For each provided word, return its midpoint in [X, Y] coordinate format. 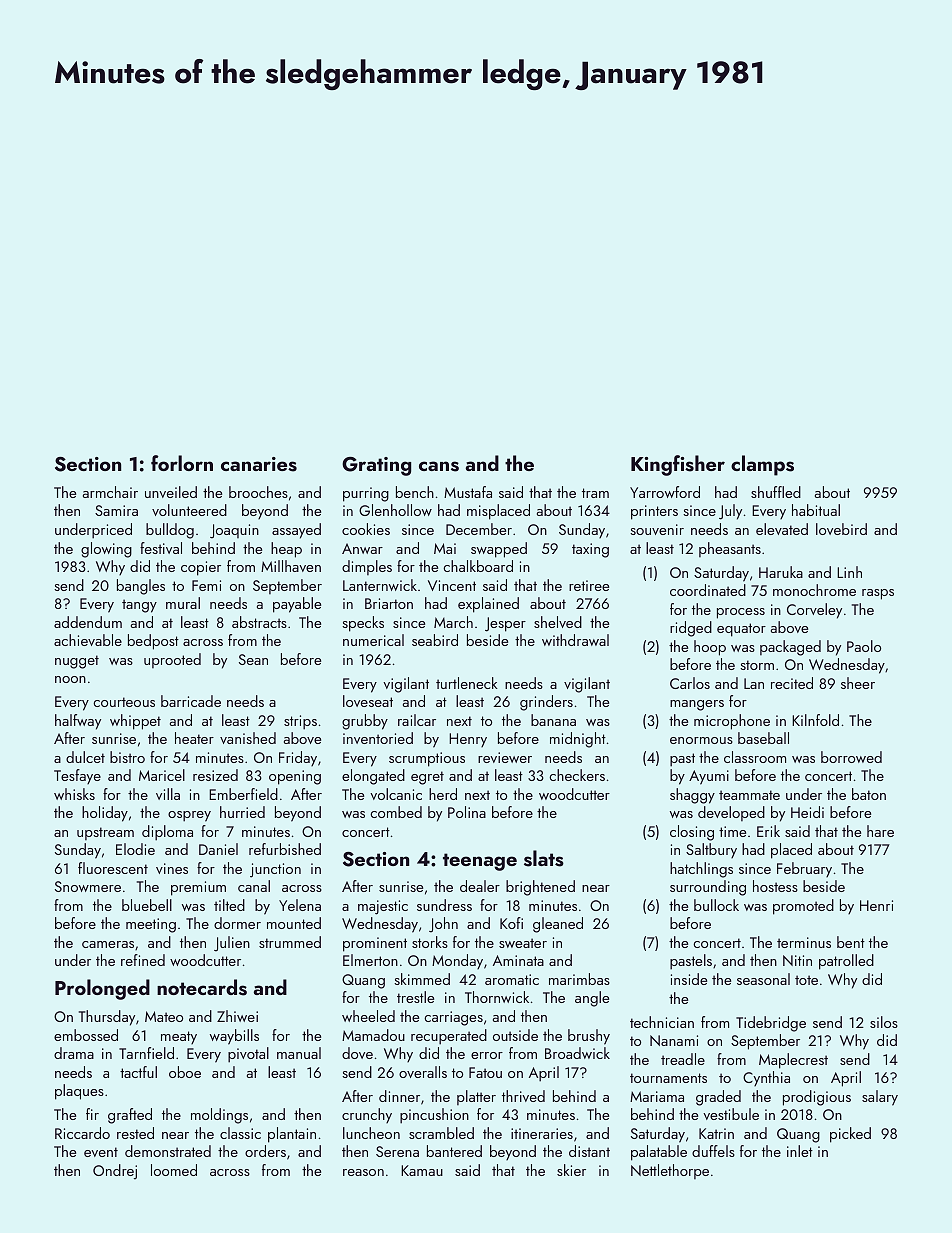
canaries [259, 464]
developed [731, 813]
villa [168, 794]
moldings [219, 1116]
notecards [202, 987]
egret [427, 778]
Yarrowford [665, 492]
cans [439, 466]
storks [430, 942]
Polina [467, 812]
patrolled [846, 962]
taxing [590, 550]
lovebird [841, 529]
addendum [88, 622]
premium [198, 888]
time [732, 831]
